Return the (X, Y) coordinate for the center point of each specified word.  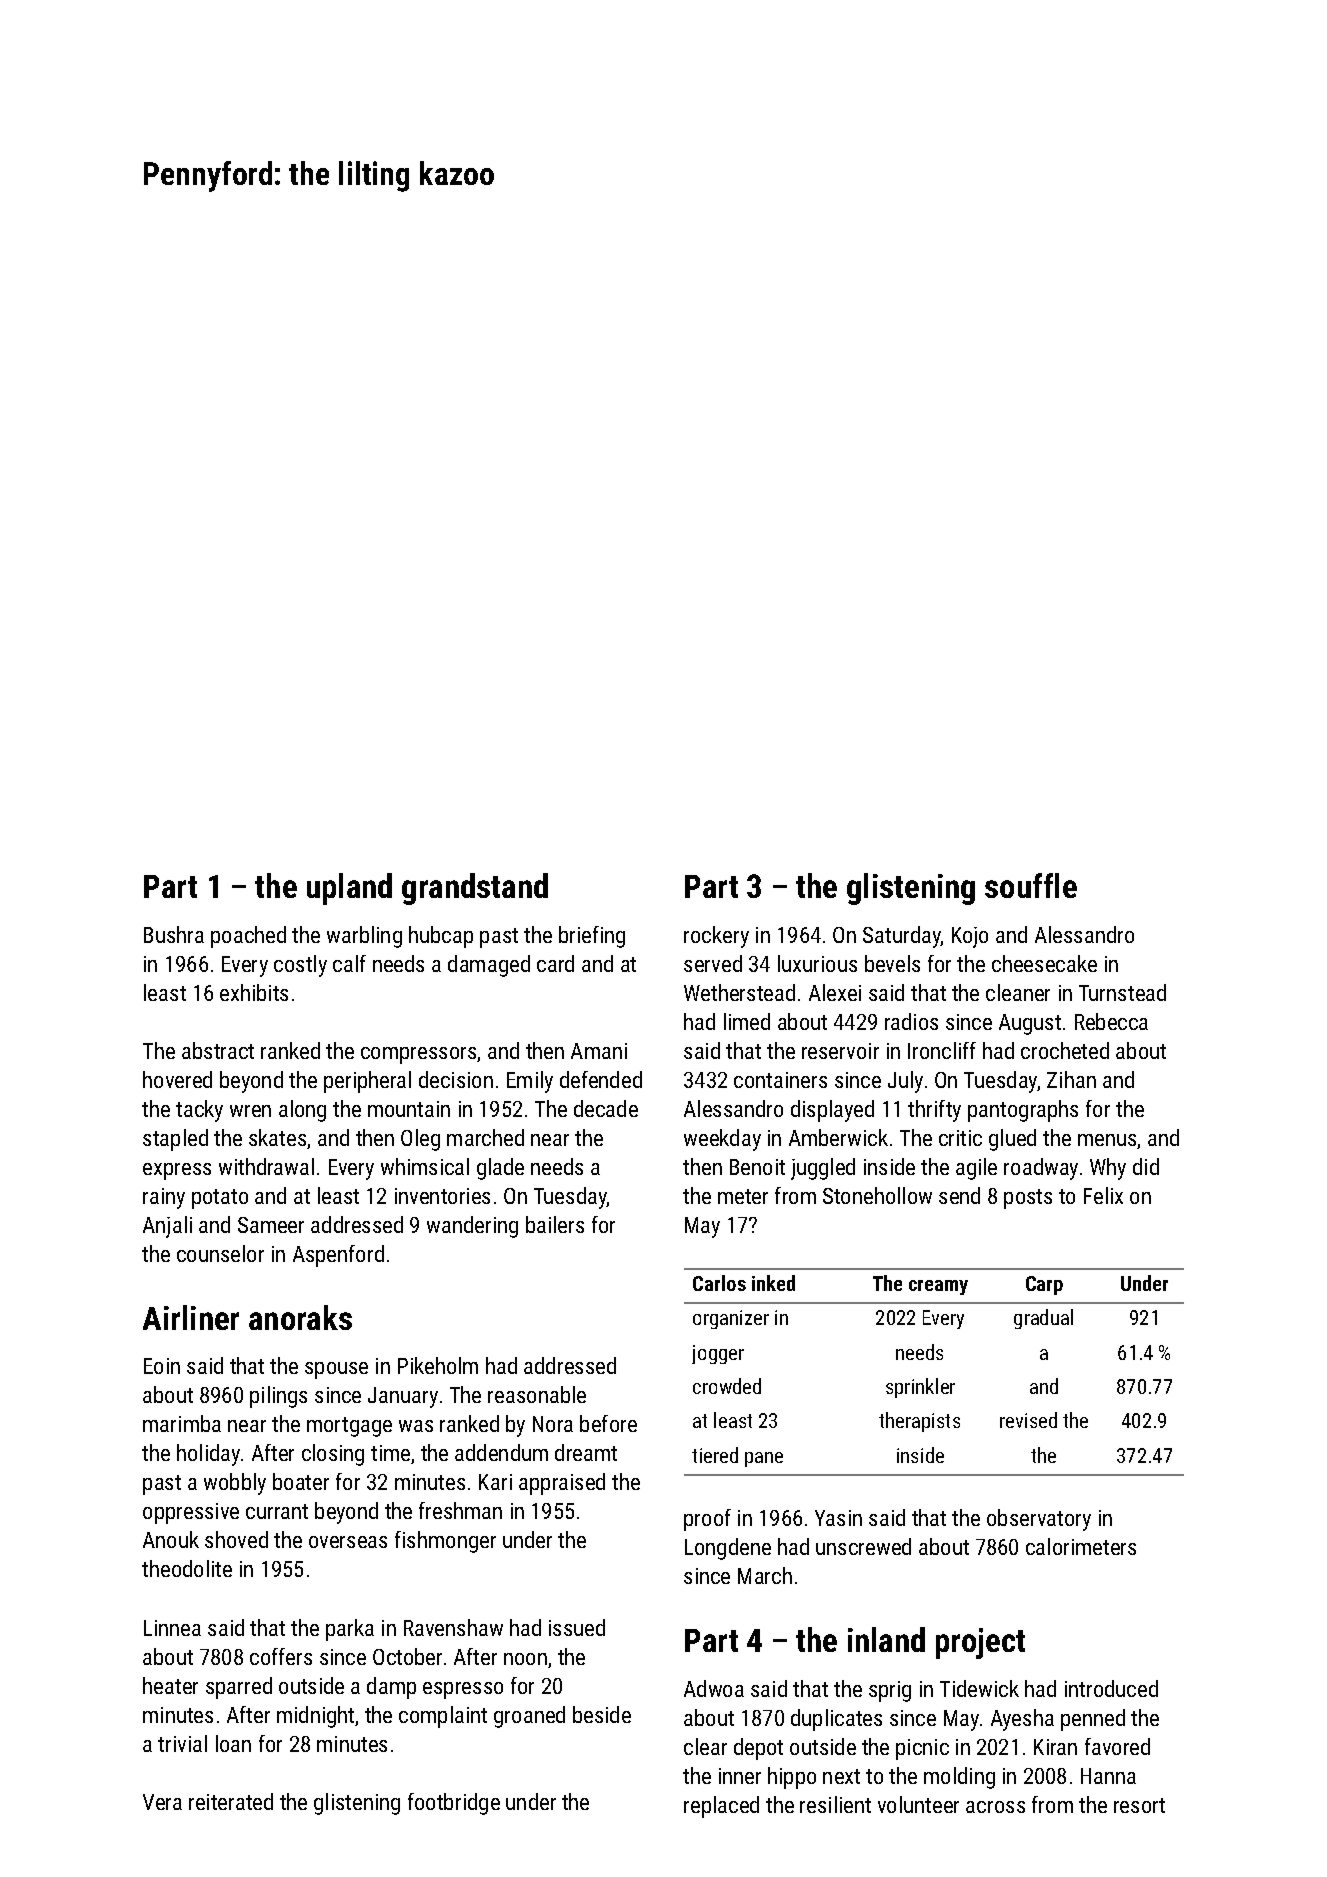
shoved (236, 1539)
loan (233, 1743)
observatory (1039, 1520)
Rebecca (1111, 1021)
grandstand (475, 889)
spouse (336, 1370)
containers (780, 1080)
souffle (1031, 885)
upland (349, 889)
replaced (721, 1807)
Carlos (719, 1283)
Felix (1103, 1195)
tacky (199, 1111)
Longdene (728, 1549)
